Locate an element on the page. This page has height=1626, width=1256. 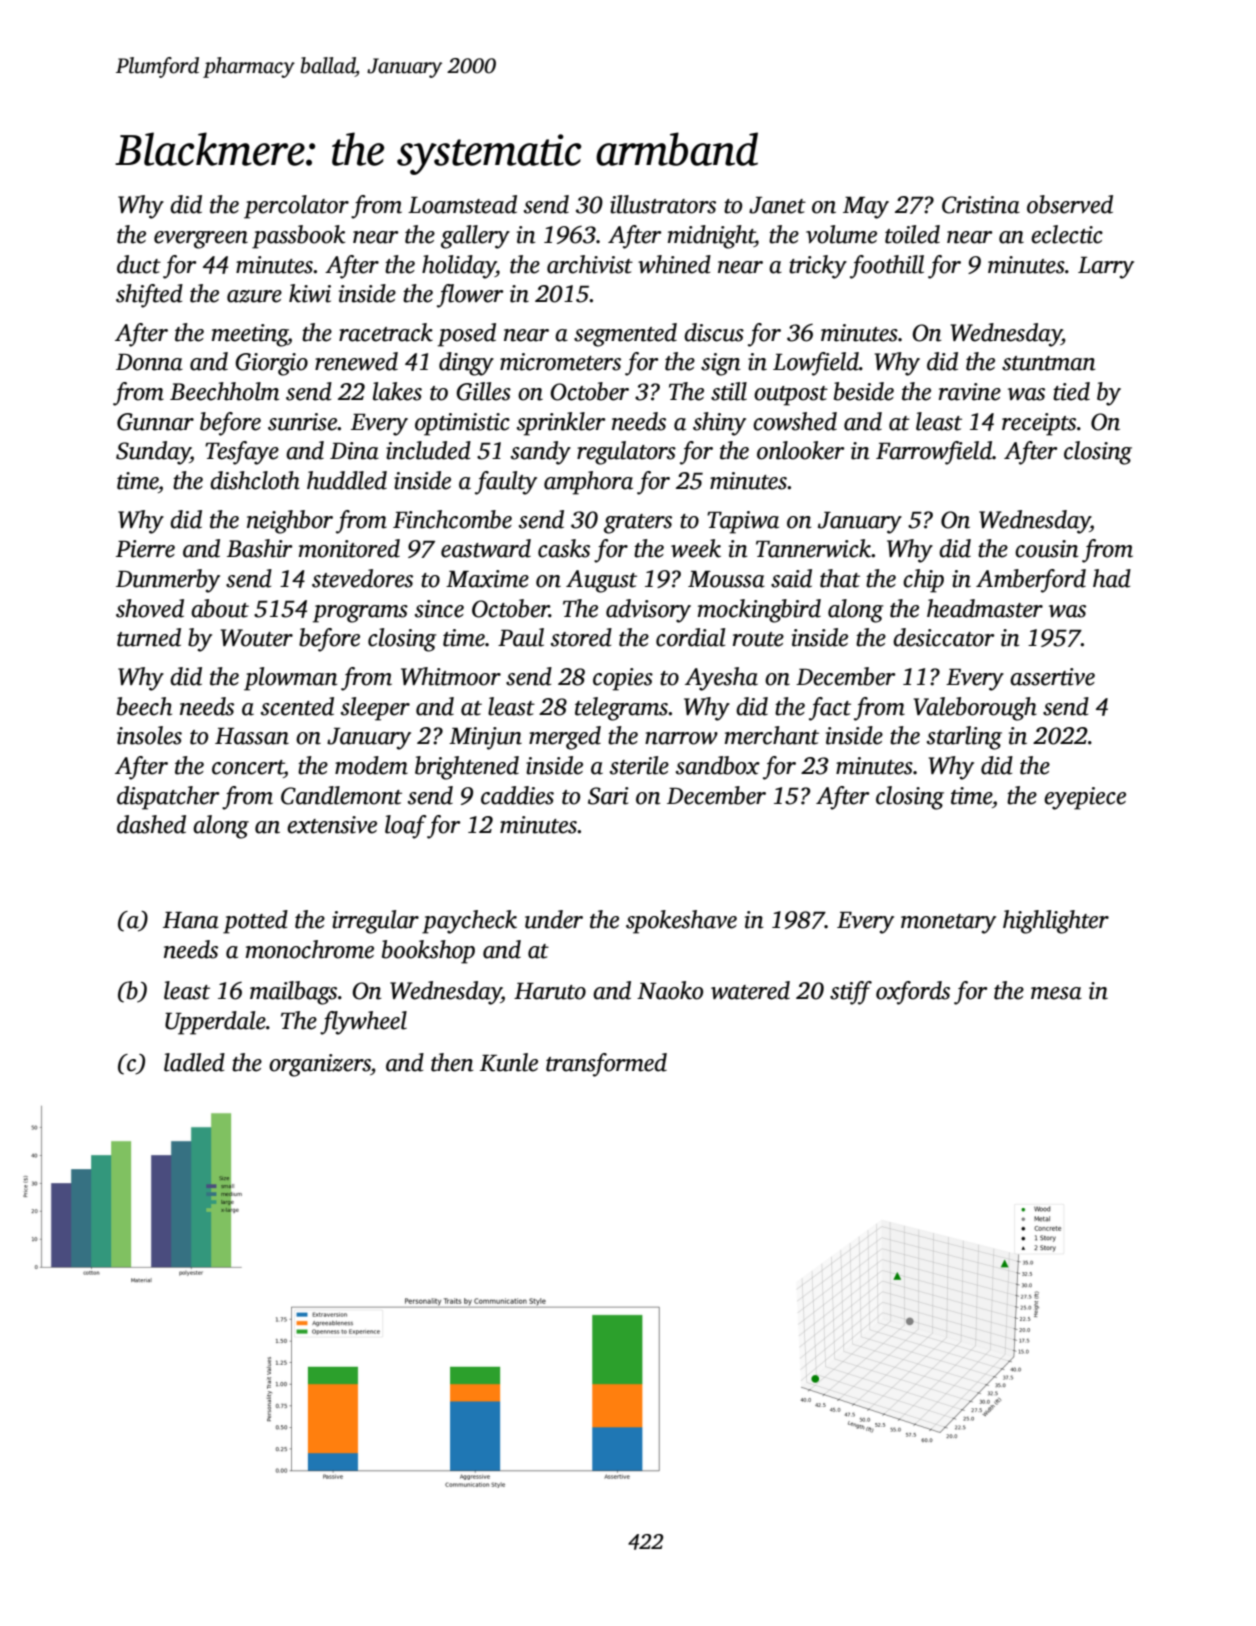
percolator is located at coordinates (296, 207).
